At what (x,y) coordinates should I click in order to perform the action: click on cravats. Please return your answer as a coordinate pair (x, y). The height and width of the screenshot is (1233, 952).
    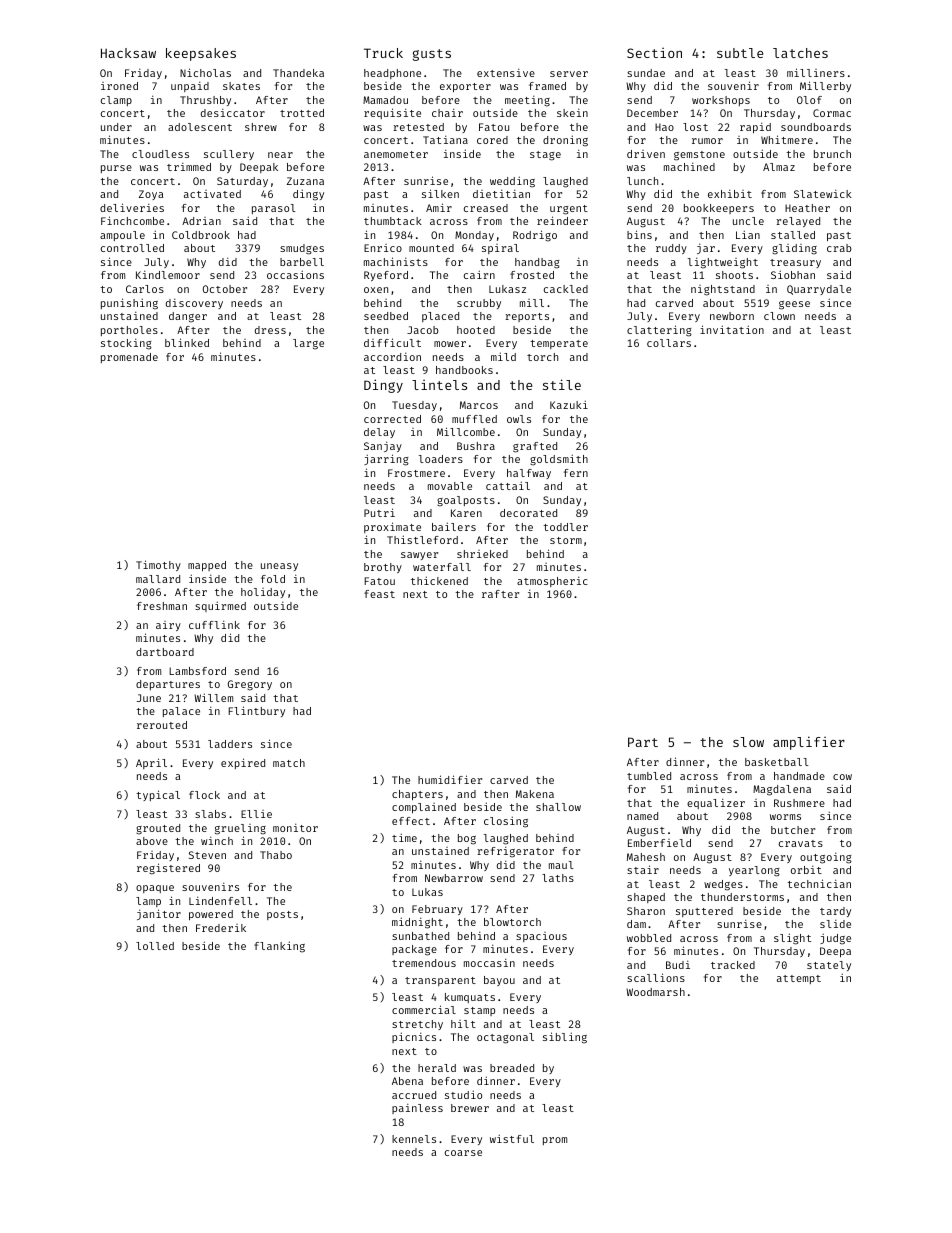
    Looking at the image, I should click on (801, 843).
